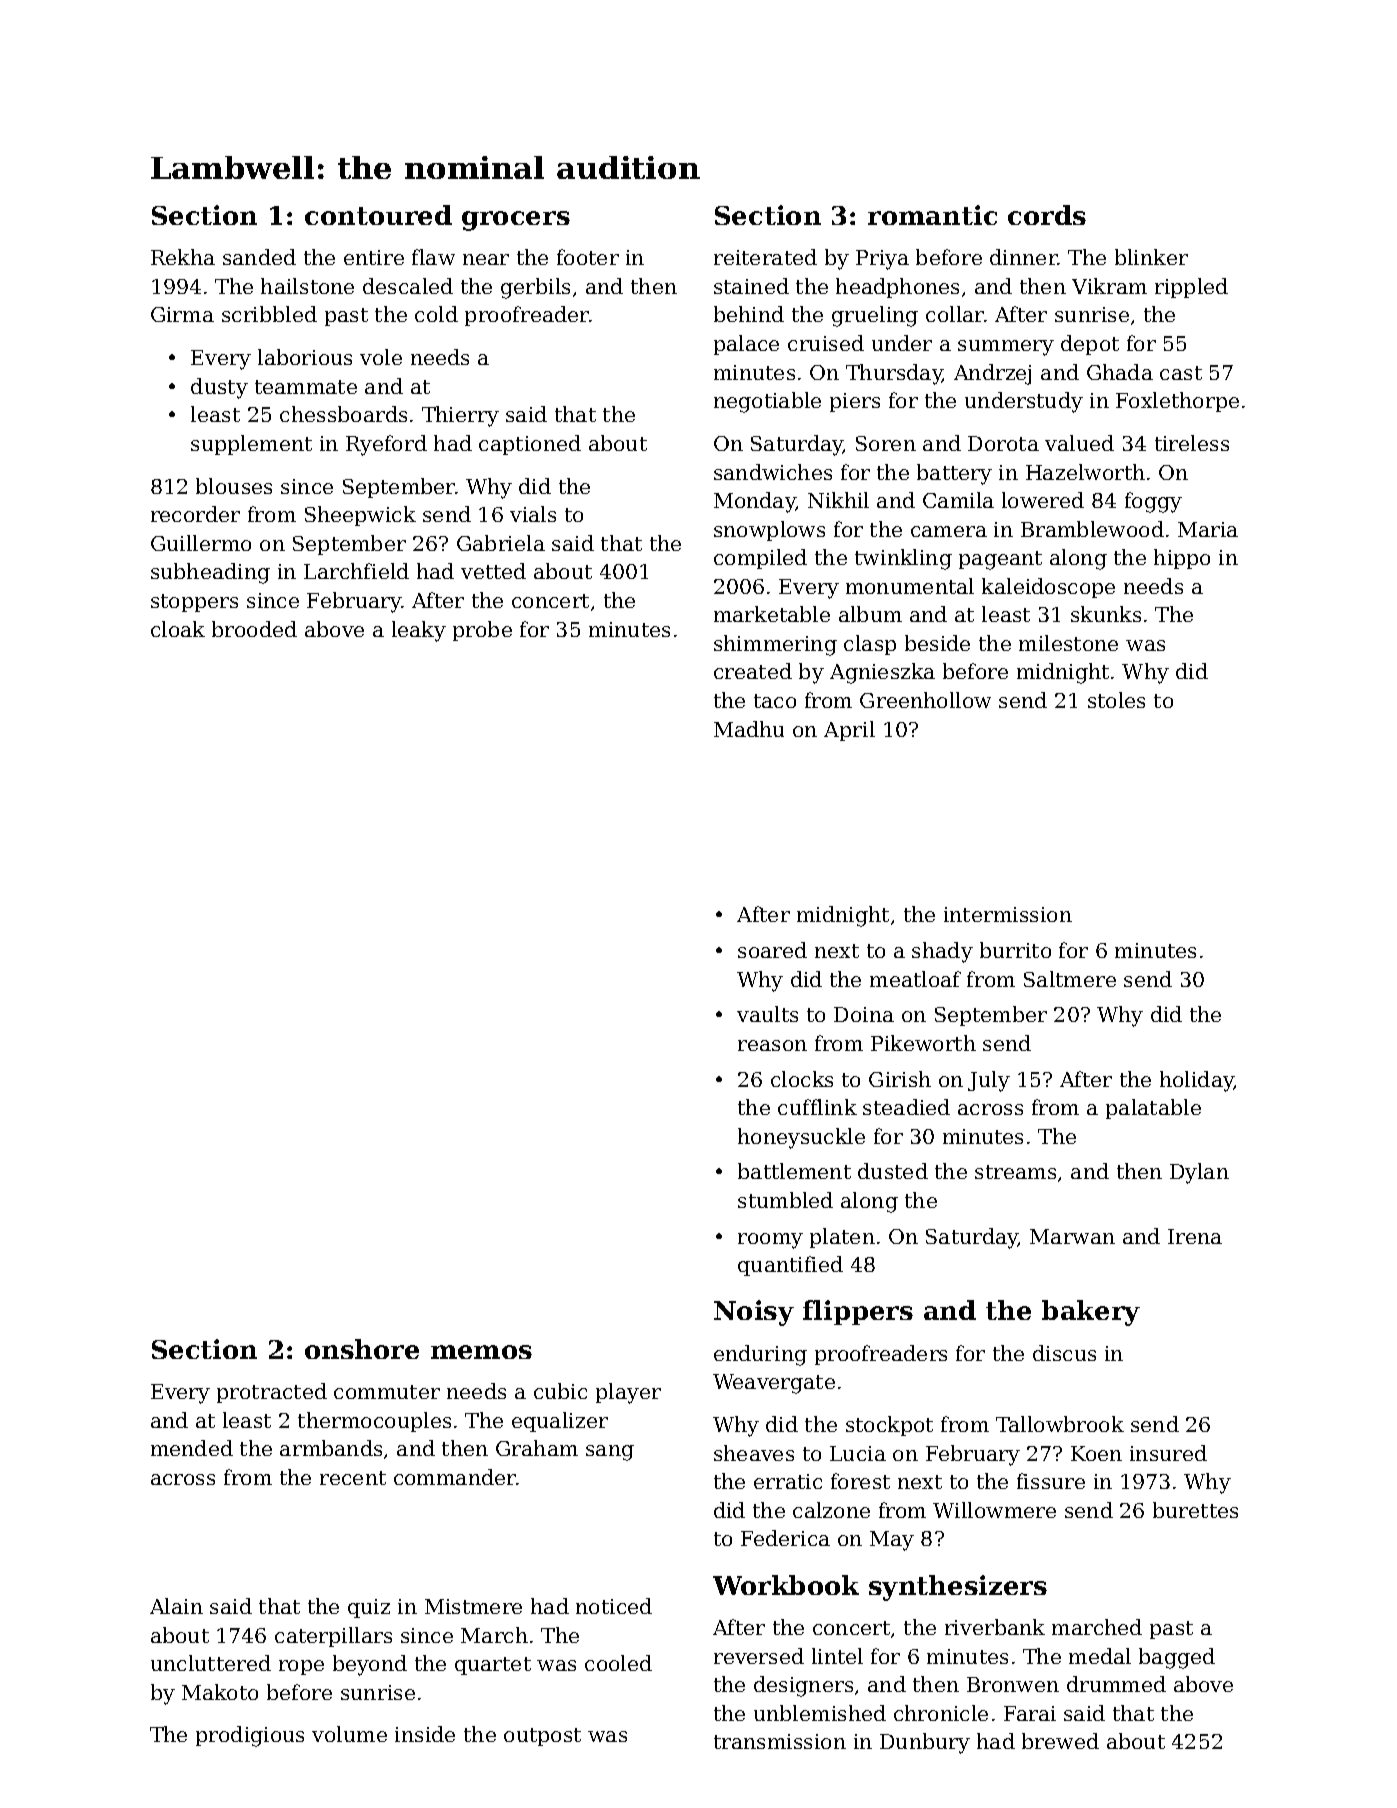  What do you see at coordinates (362, 1349) in the screenshot?
I see `onshore` at bounding box center [362, 1349].
